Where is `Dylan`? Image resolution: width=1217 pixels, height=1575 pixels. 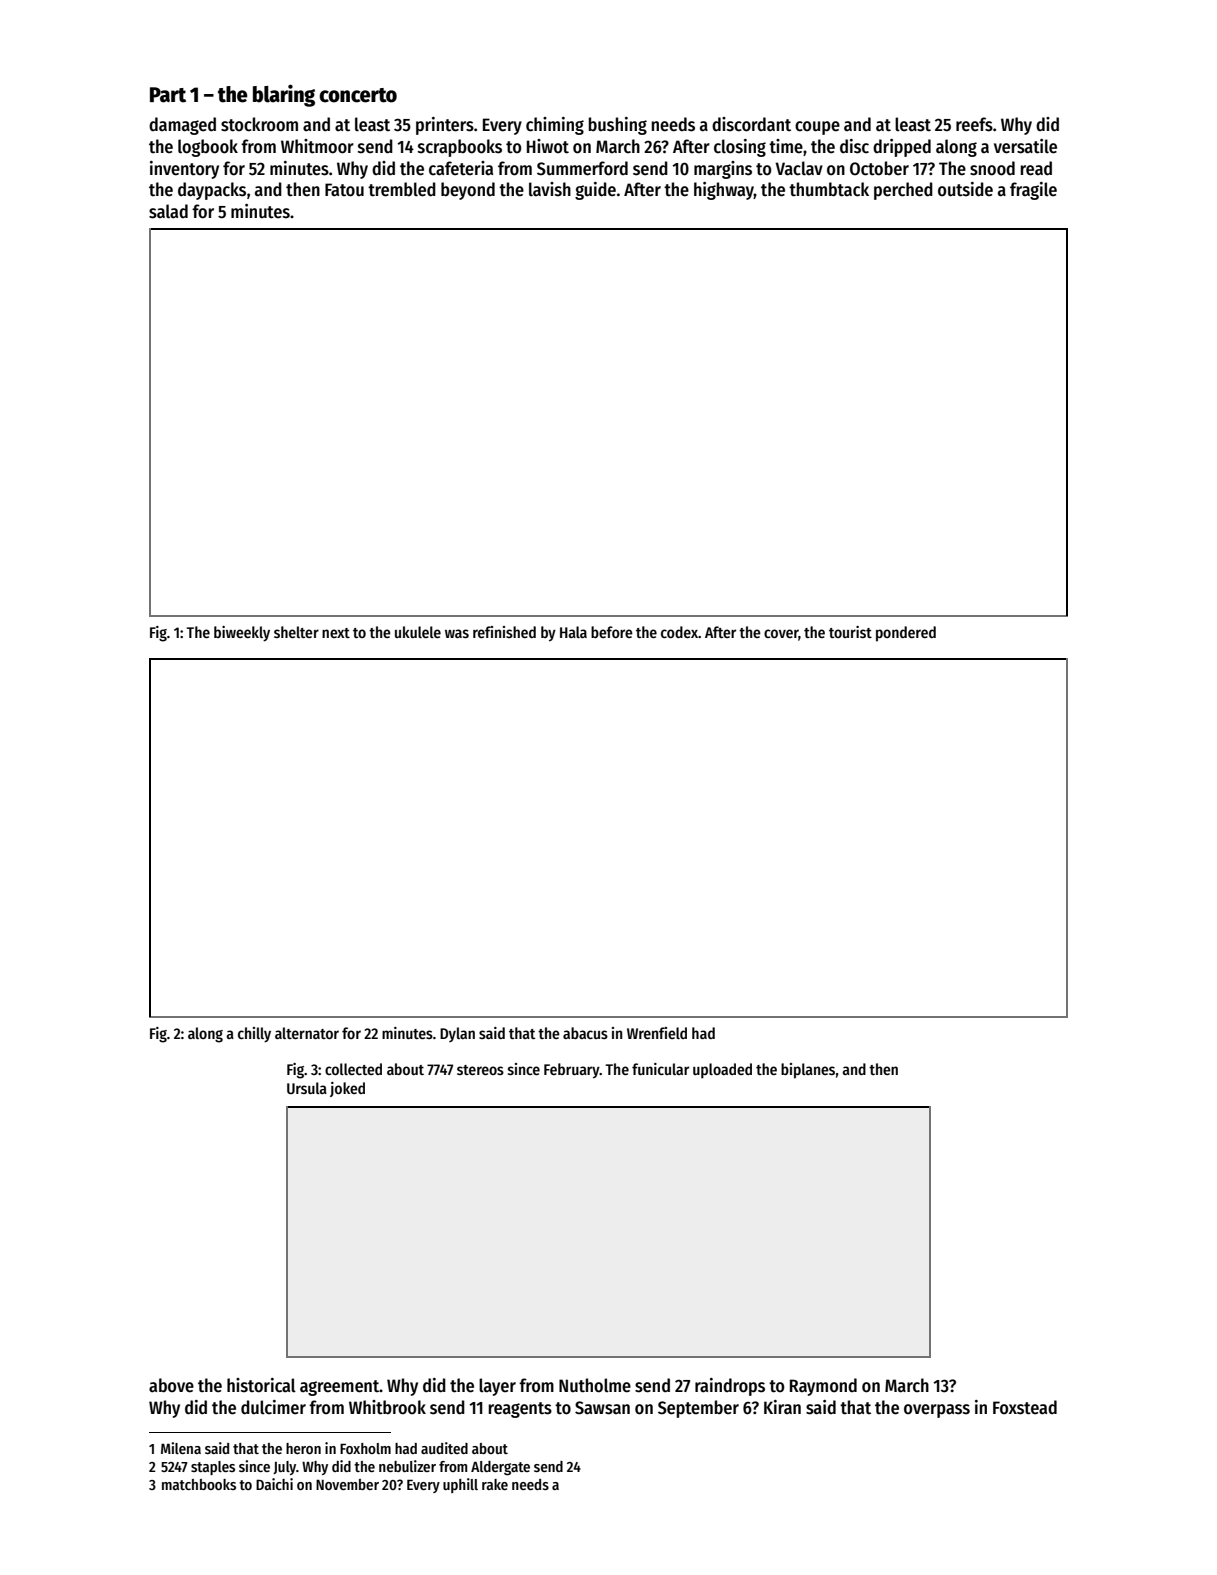 Dylan is located at coordinates (457, 1034).
